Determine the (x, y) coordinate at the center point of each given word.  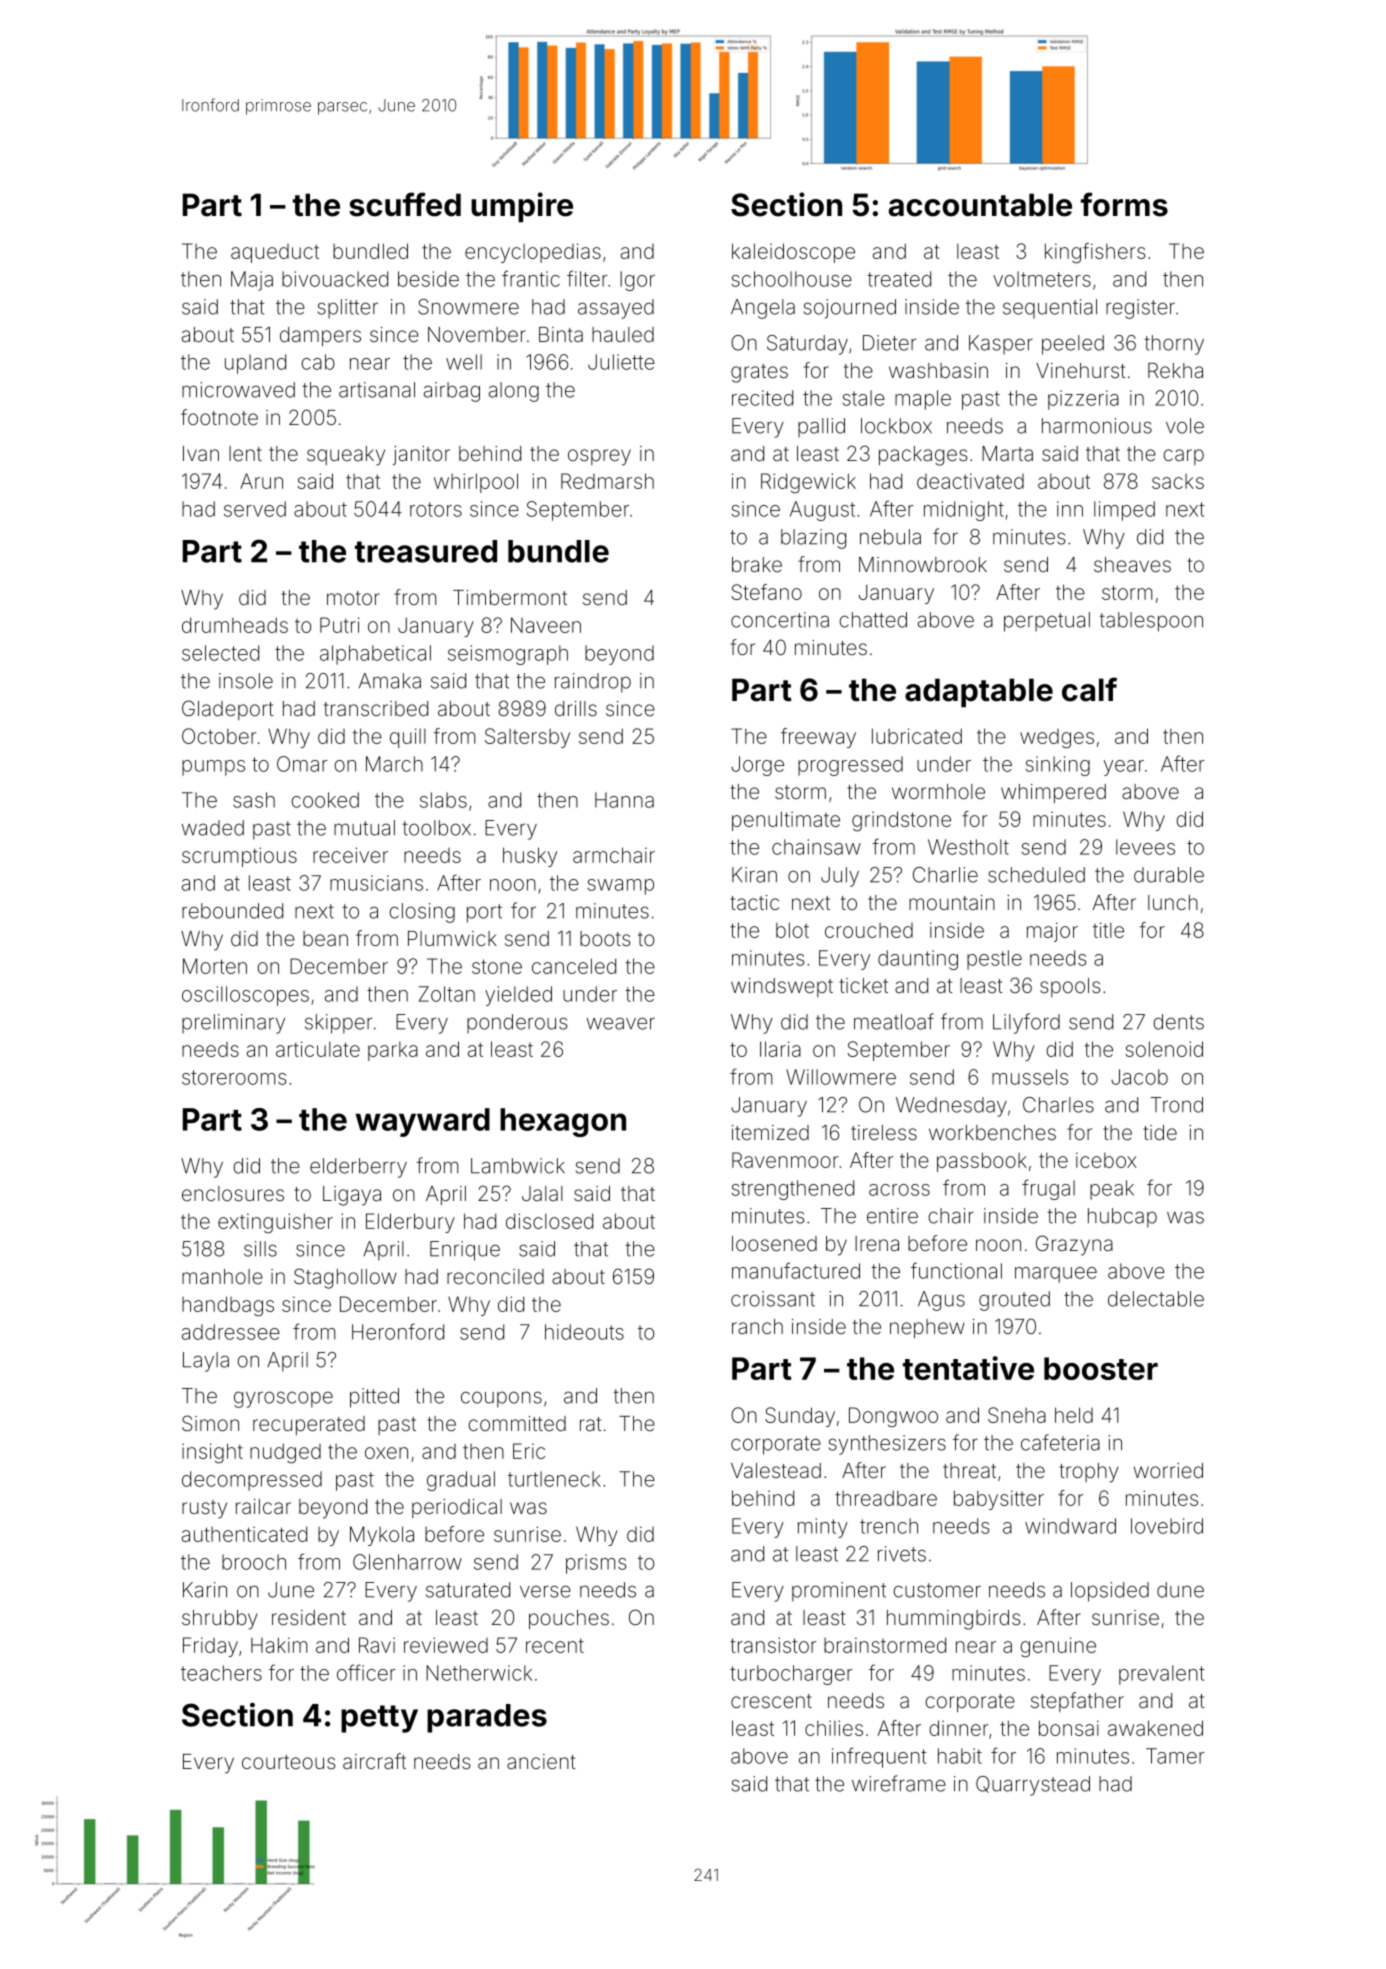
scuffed (405, 204)
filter (587, 278)
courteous (288, 1762)
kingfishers (1095, 253)
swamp (621, 887)
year (1124, 768)
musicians (376, 883)
